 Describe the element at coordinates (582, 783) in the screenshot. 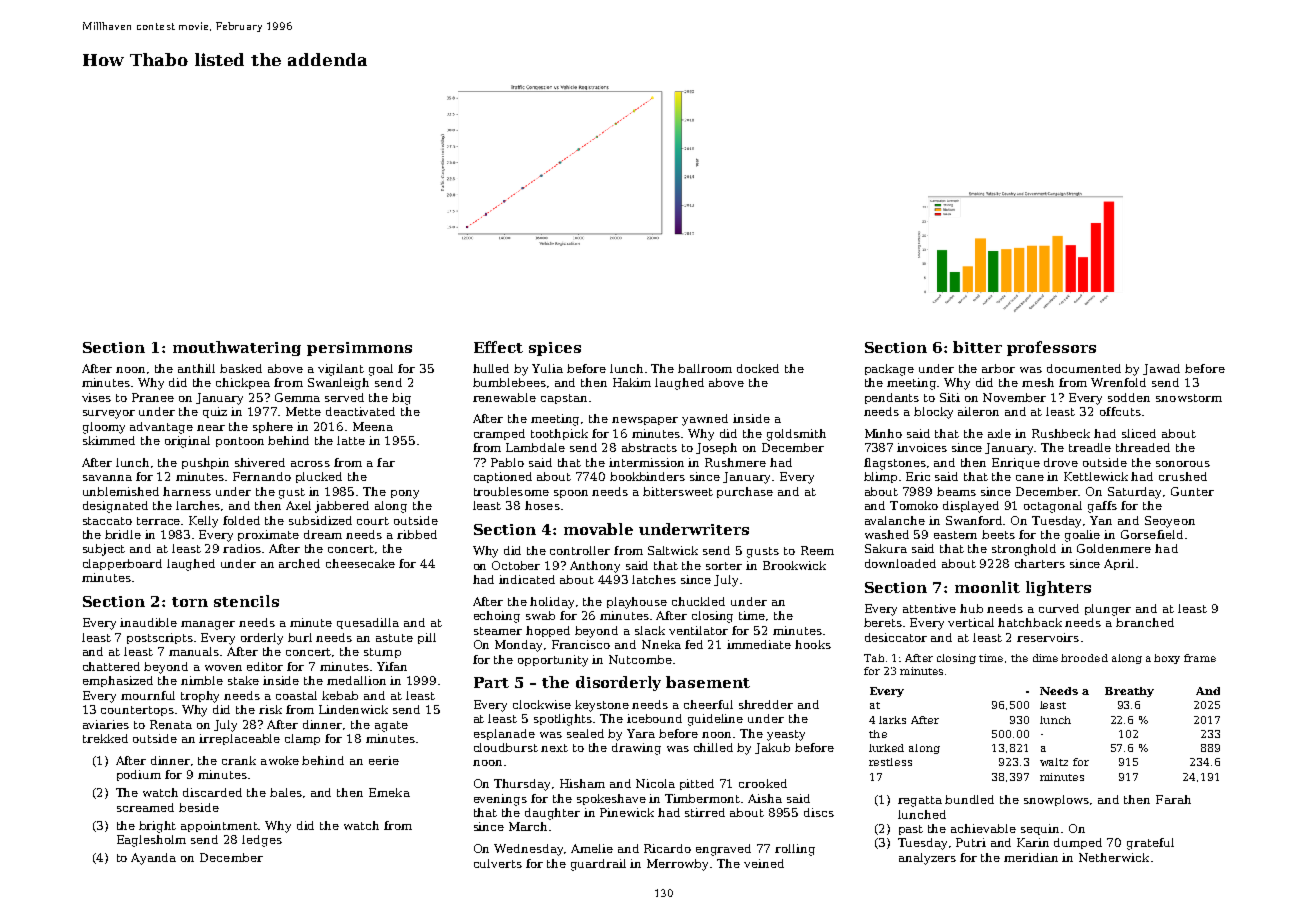

I see `Hisham` at that location.
